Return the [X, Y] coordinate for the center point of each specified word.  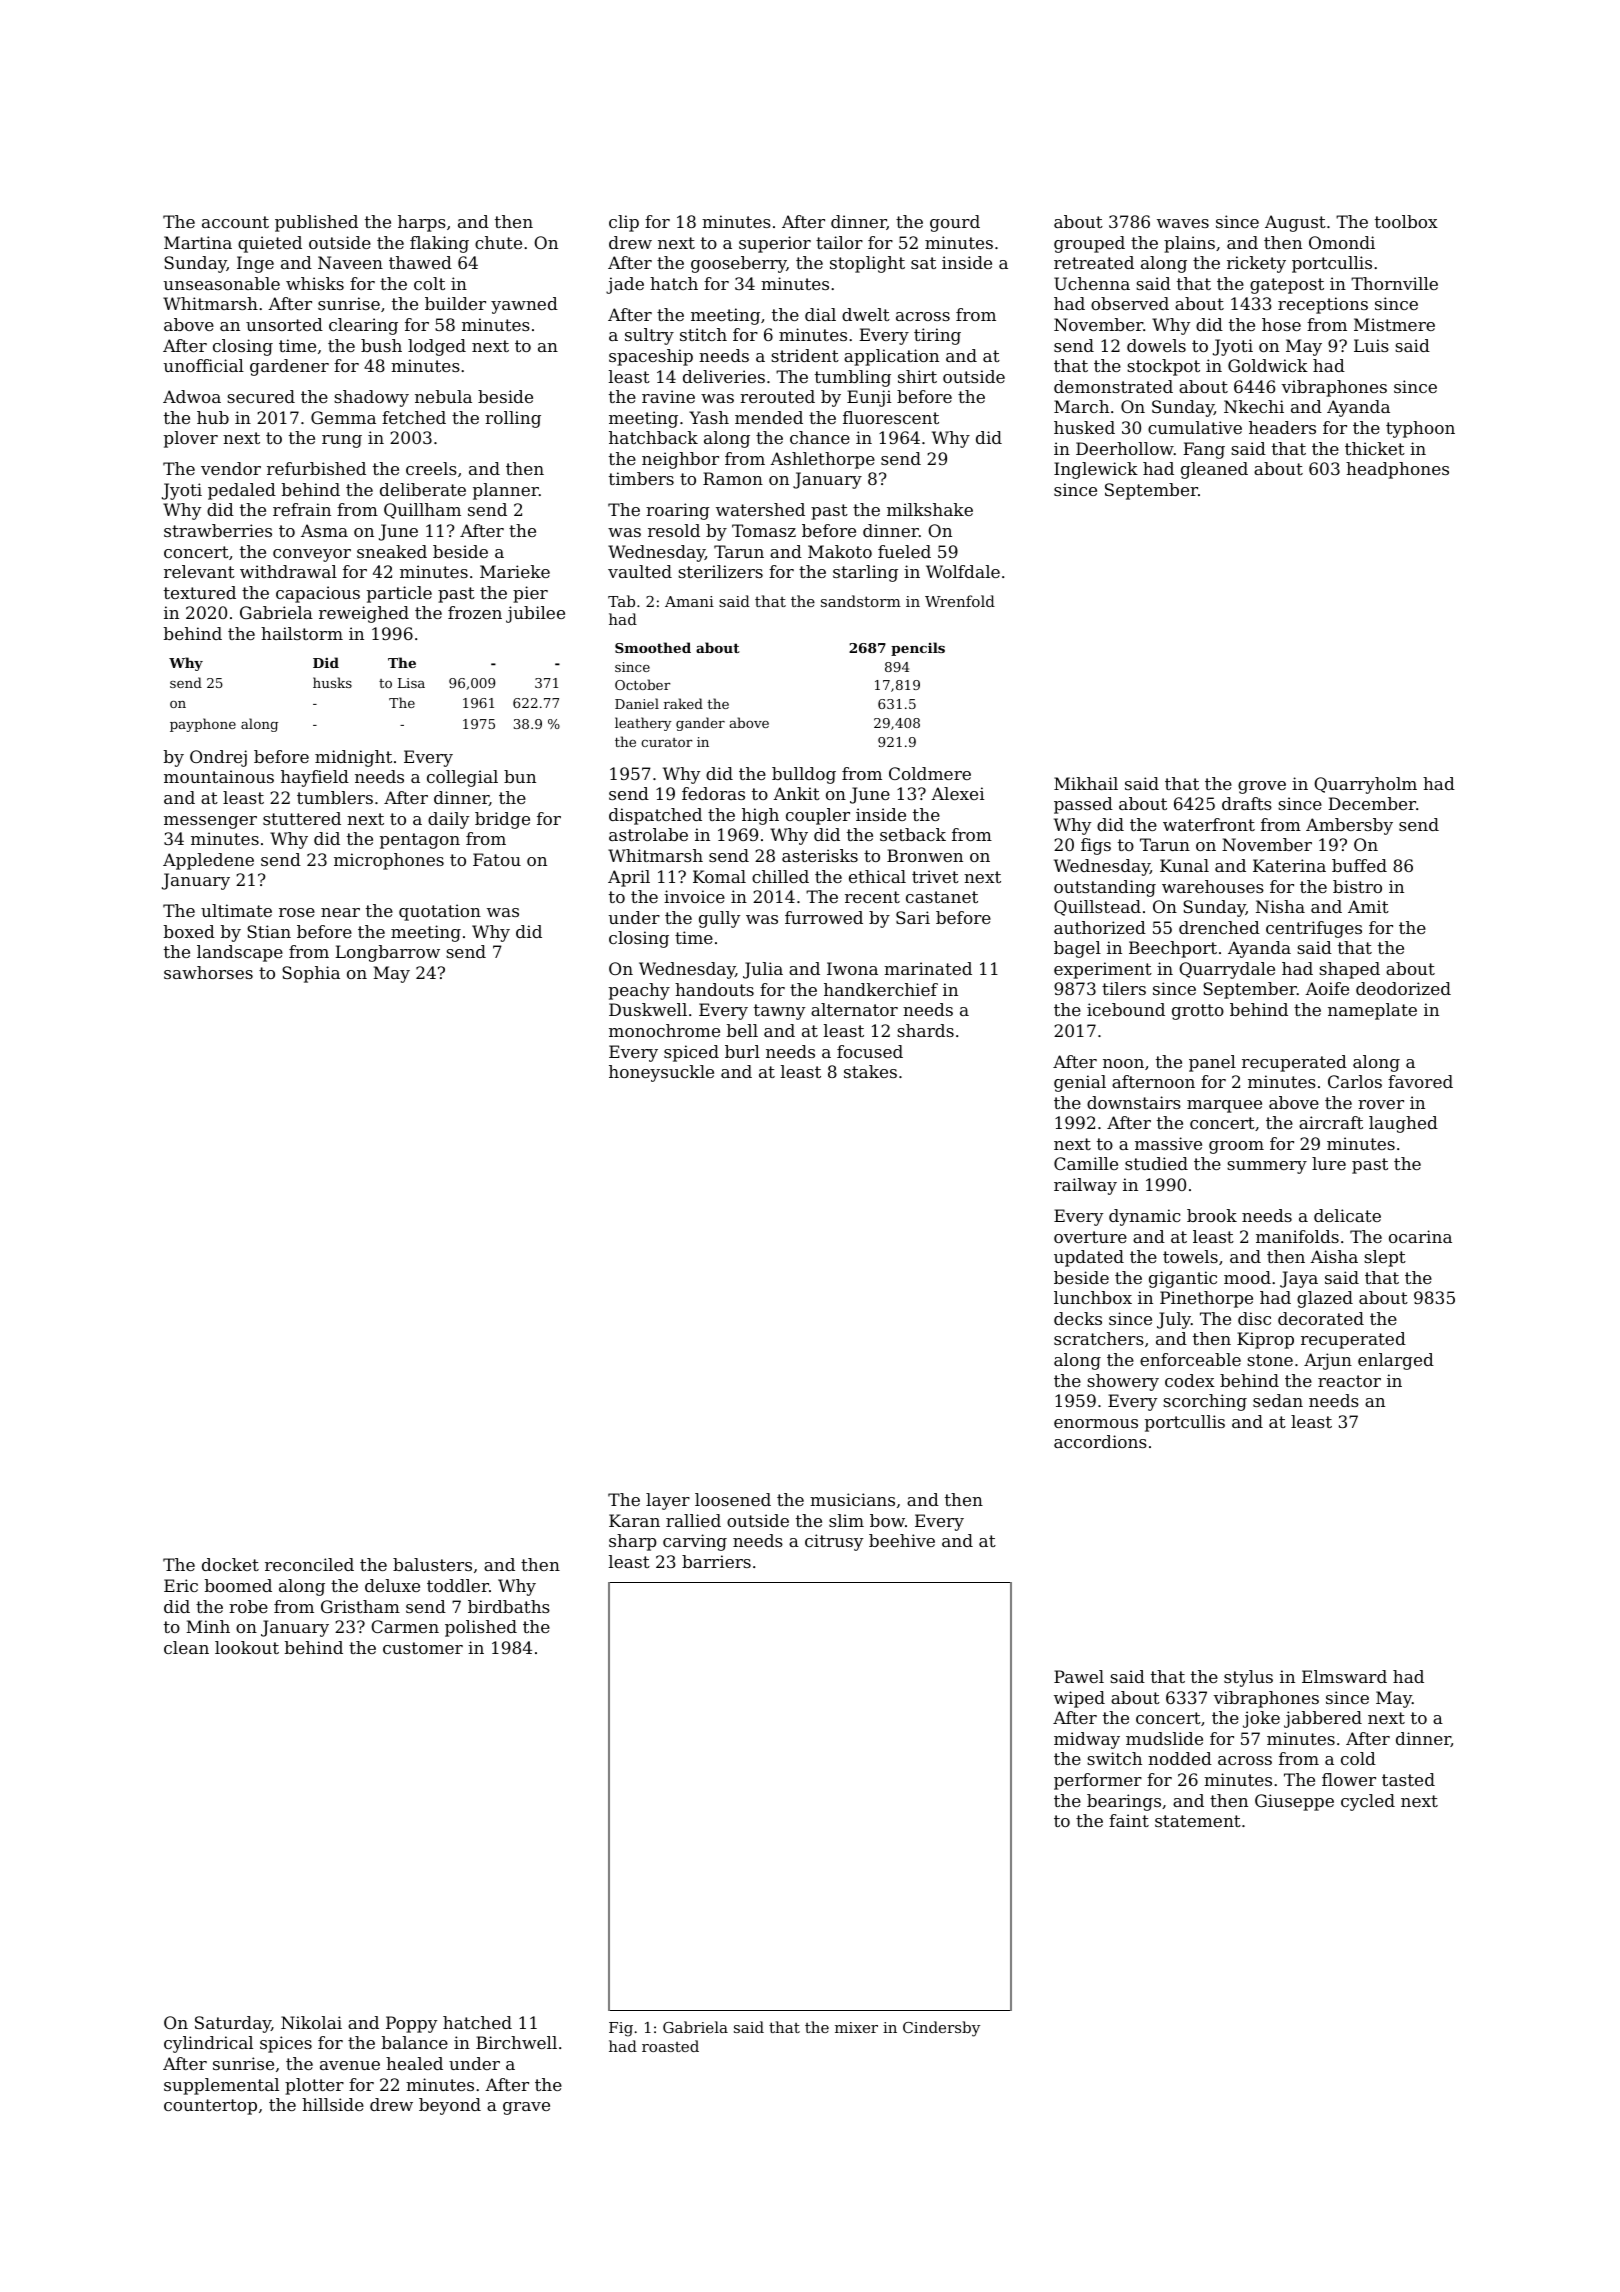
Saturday [233, 2024]
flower [1349, 1779]
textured [200, 592]
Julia [763, 970]
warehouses [1213, 886]
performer [1098, 1781]
